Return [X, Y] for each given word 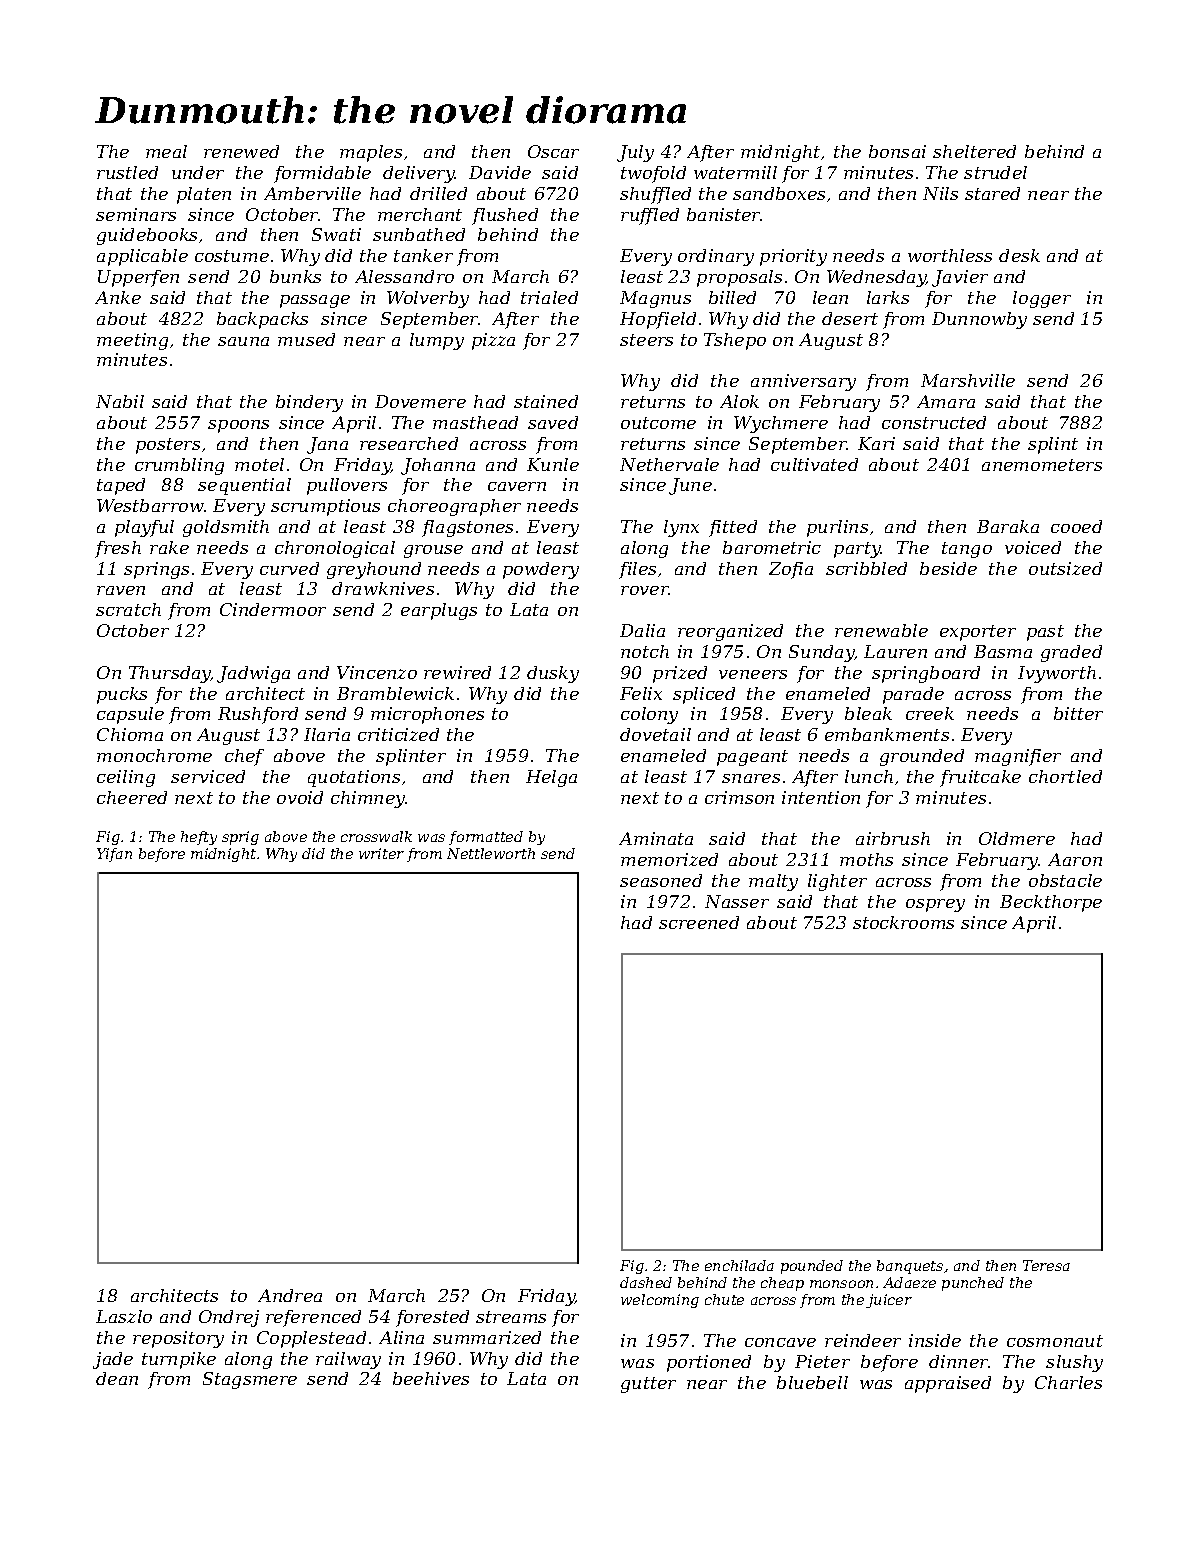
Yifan [114, 855]
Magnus [655, 299]
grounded [922, 757]
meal [166, 151]
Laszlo [124, 1316]
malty [773, 882]
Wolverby [428, 299]
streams [511, 1317]
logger [1042, 299]
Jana [327, 445]
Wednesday [876, 278]
